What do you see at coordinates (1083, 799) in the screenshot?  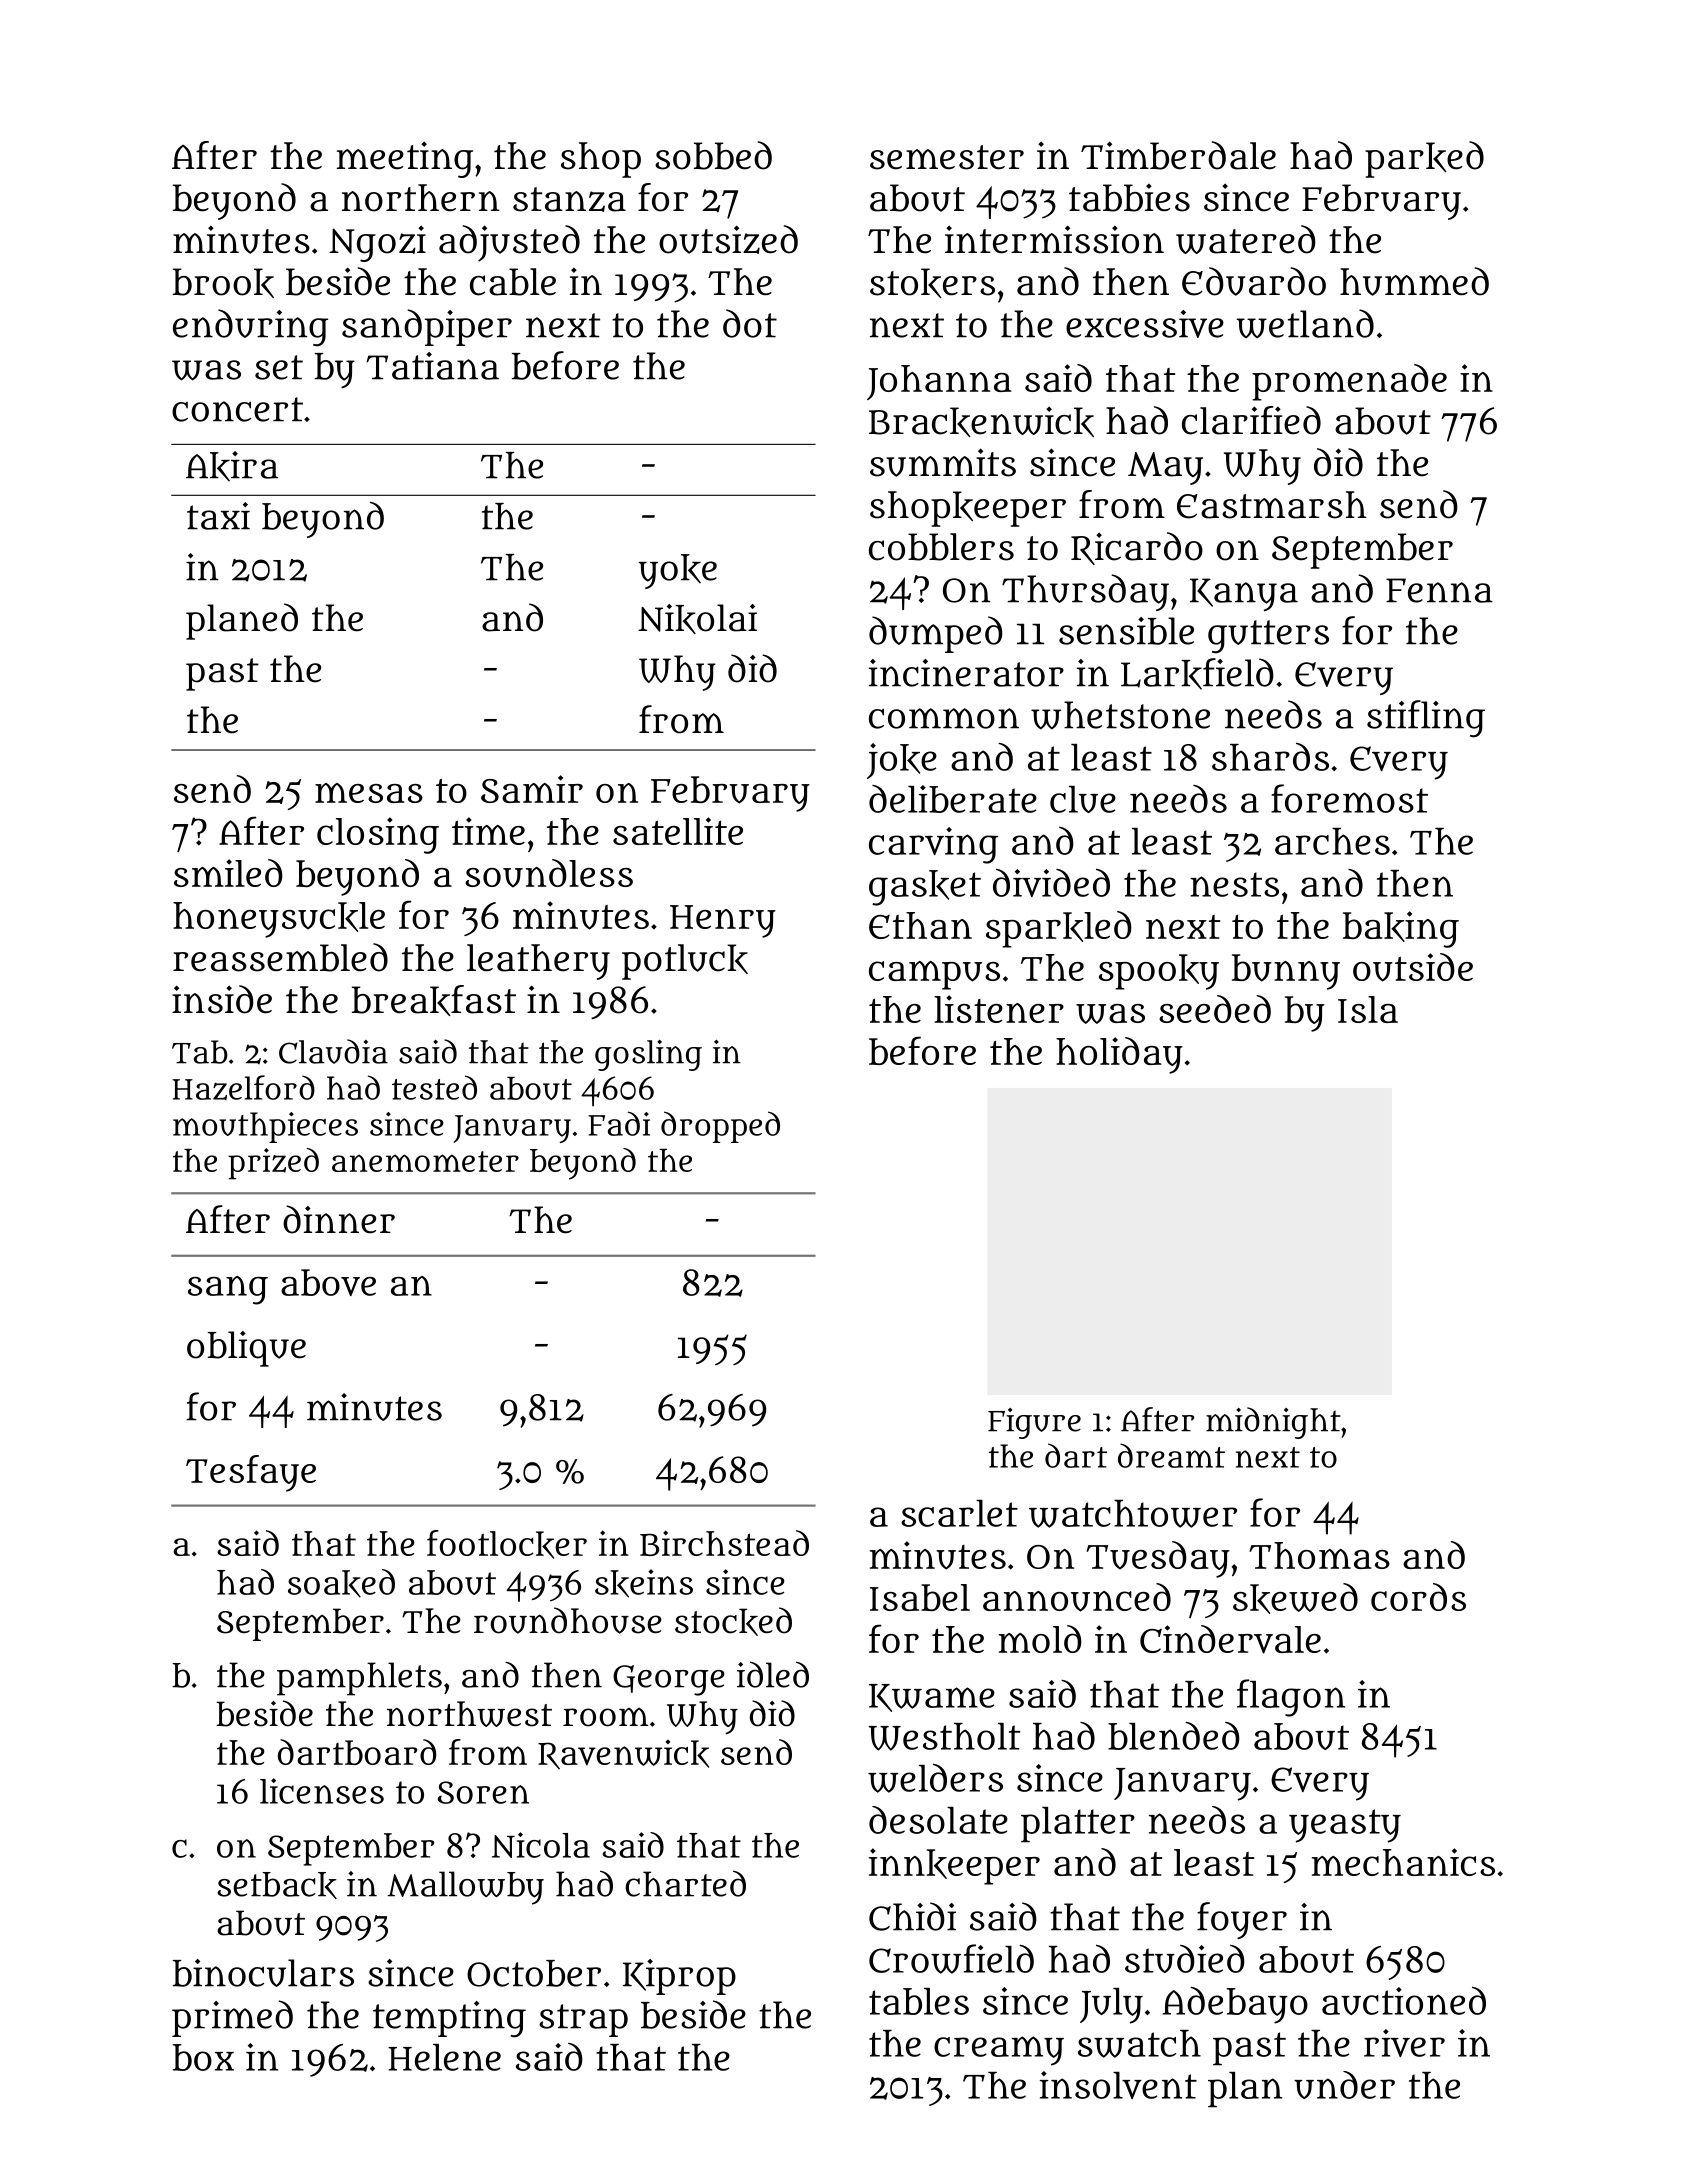 I see `clue` at bounding box center [1083, 799].
